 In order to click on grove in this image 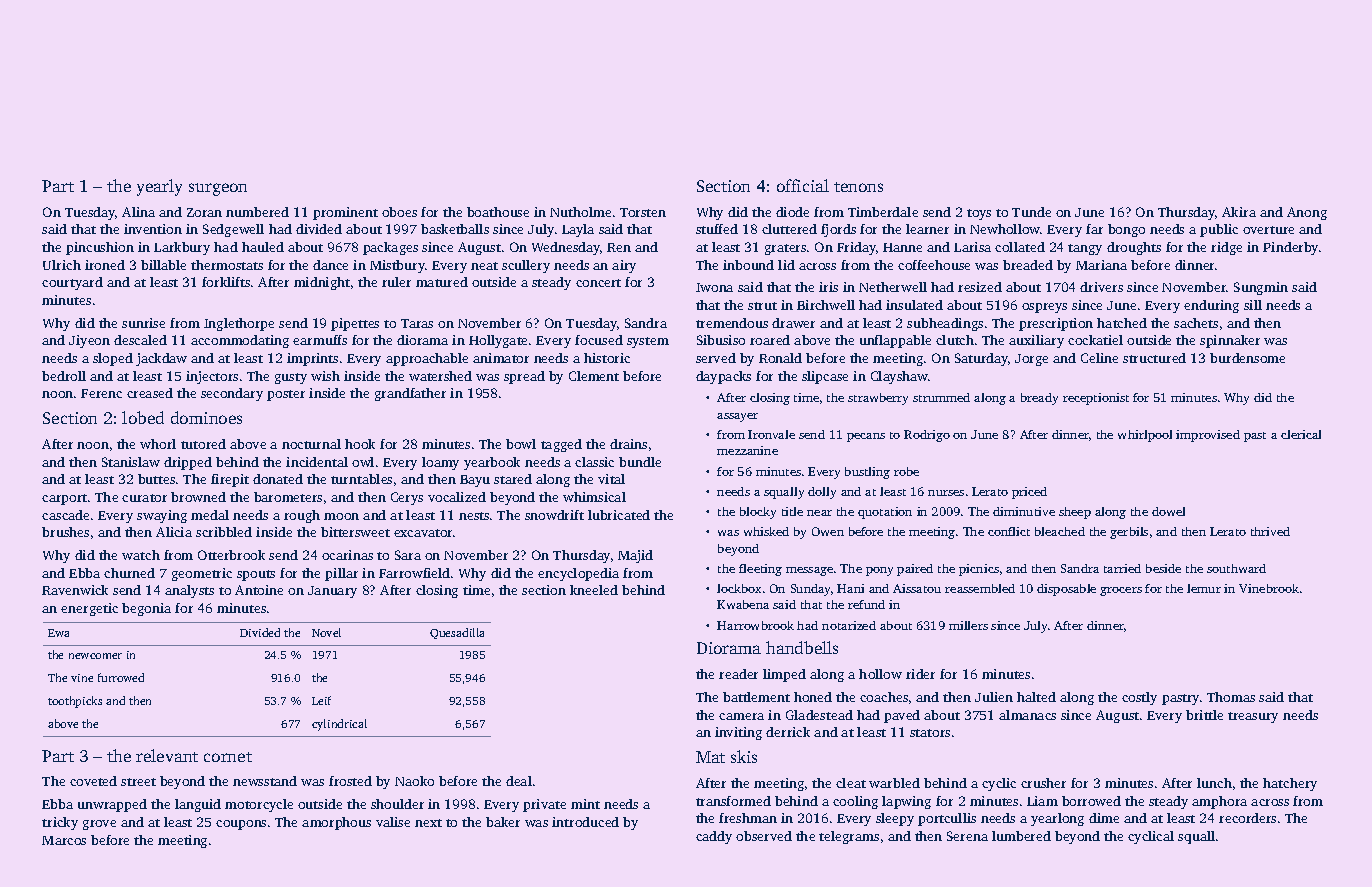, I will do `click(99, 825)`.
